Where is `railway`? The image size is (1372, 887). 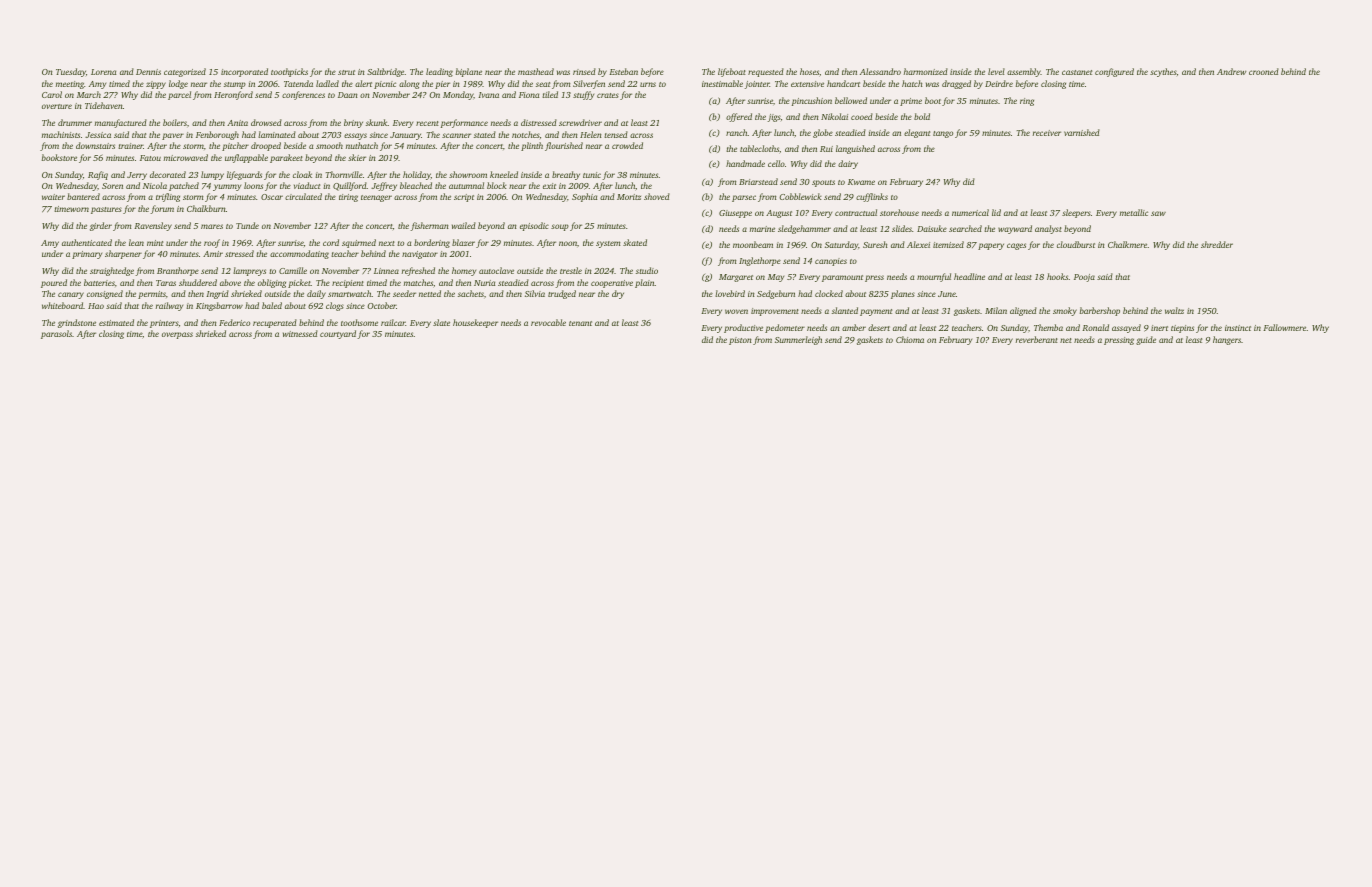
railway is located at coordinates (169, 306).
